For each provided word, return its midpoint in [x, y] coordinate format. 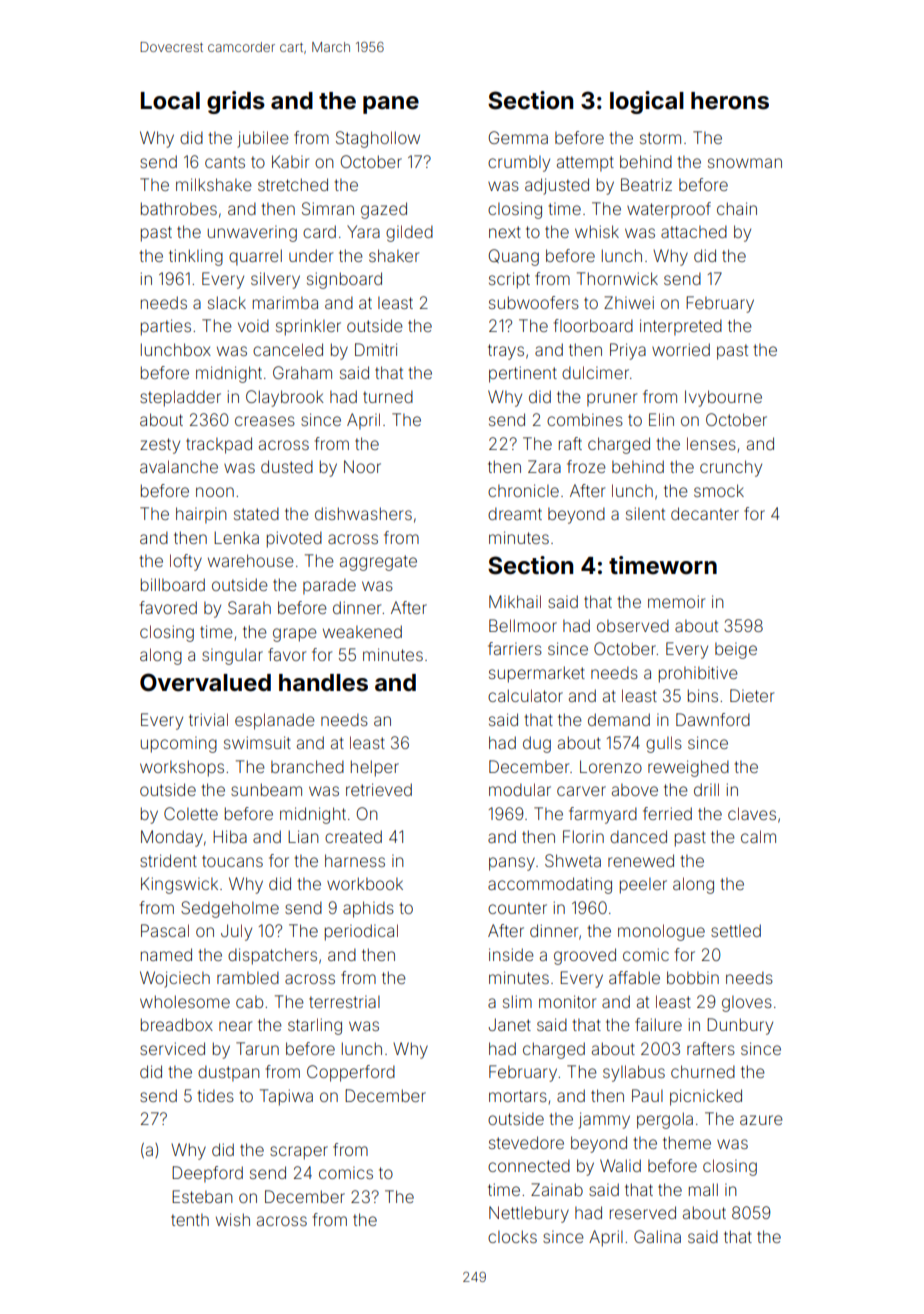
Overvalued [205, 682]
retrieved [379, 789]
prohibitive [698, 674]
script [509, 280]
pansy [512, 864]
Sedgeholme [230, 909]
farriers [515, 648]
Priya [628, 351]
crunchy [731, 468]
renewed [641, 860]
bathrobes [179, 208]
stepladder [180, 398]
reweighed [688, 768]
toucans [232, 861]
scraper [299, 1153]
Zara [544, 466]
